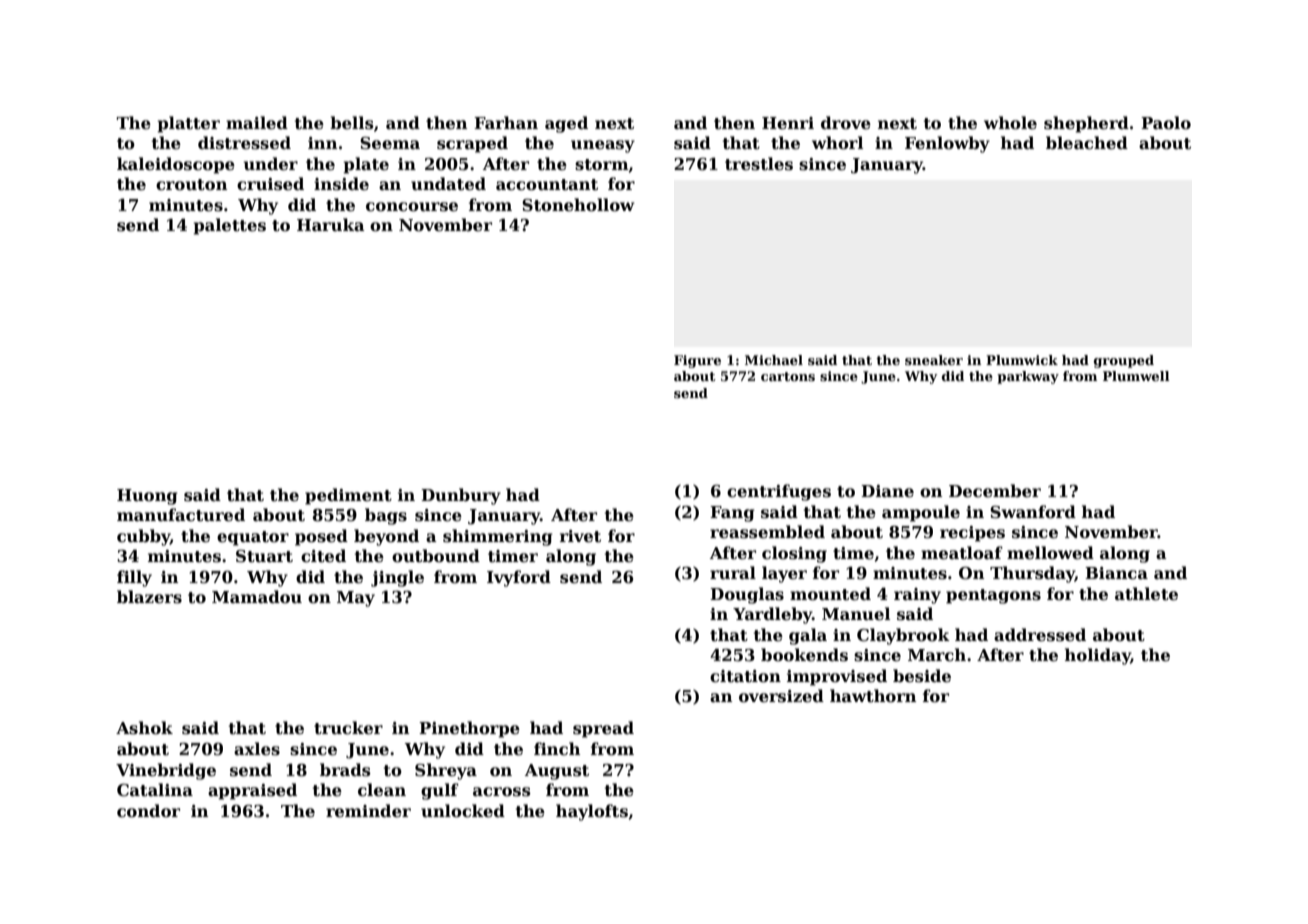 The height and width of the screenshot is (924, 1308). Describe the element at coordinates (732, 514) in the screenshot. I see `Fang` at that location.
